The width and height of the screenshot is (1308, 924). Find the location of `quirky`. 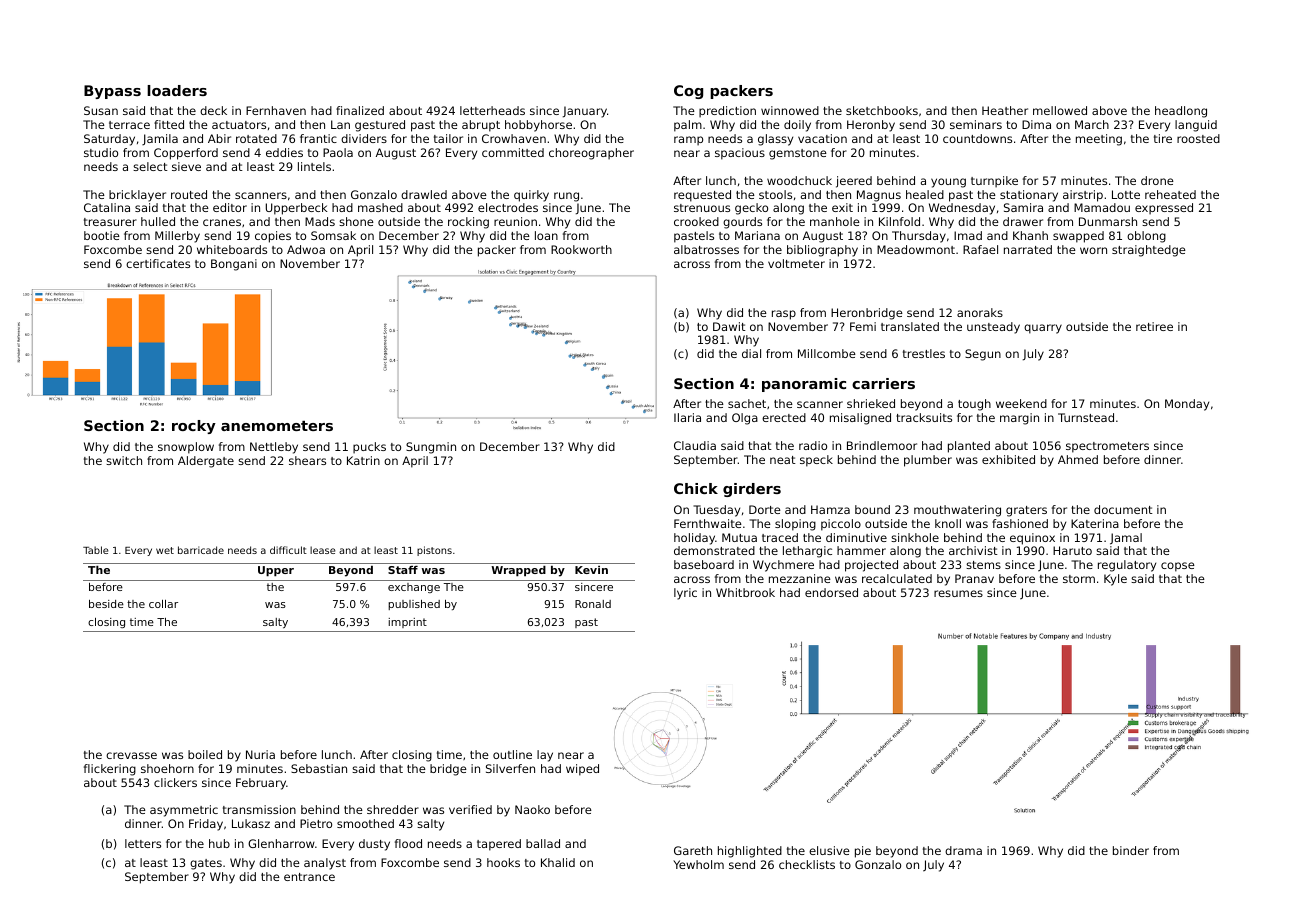

quirky is located at coordinates (531, 196).
